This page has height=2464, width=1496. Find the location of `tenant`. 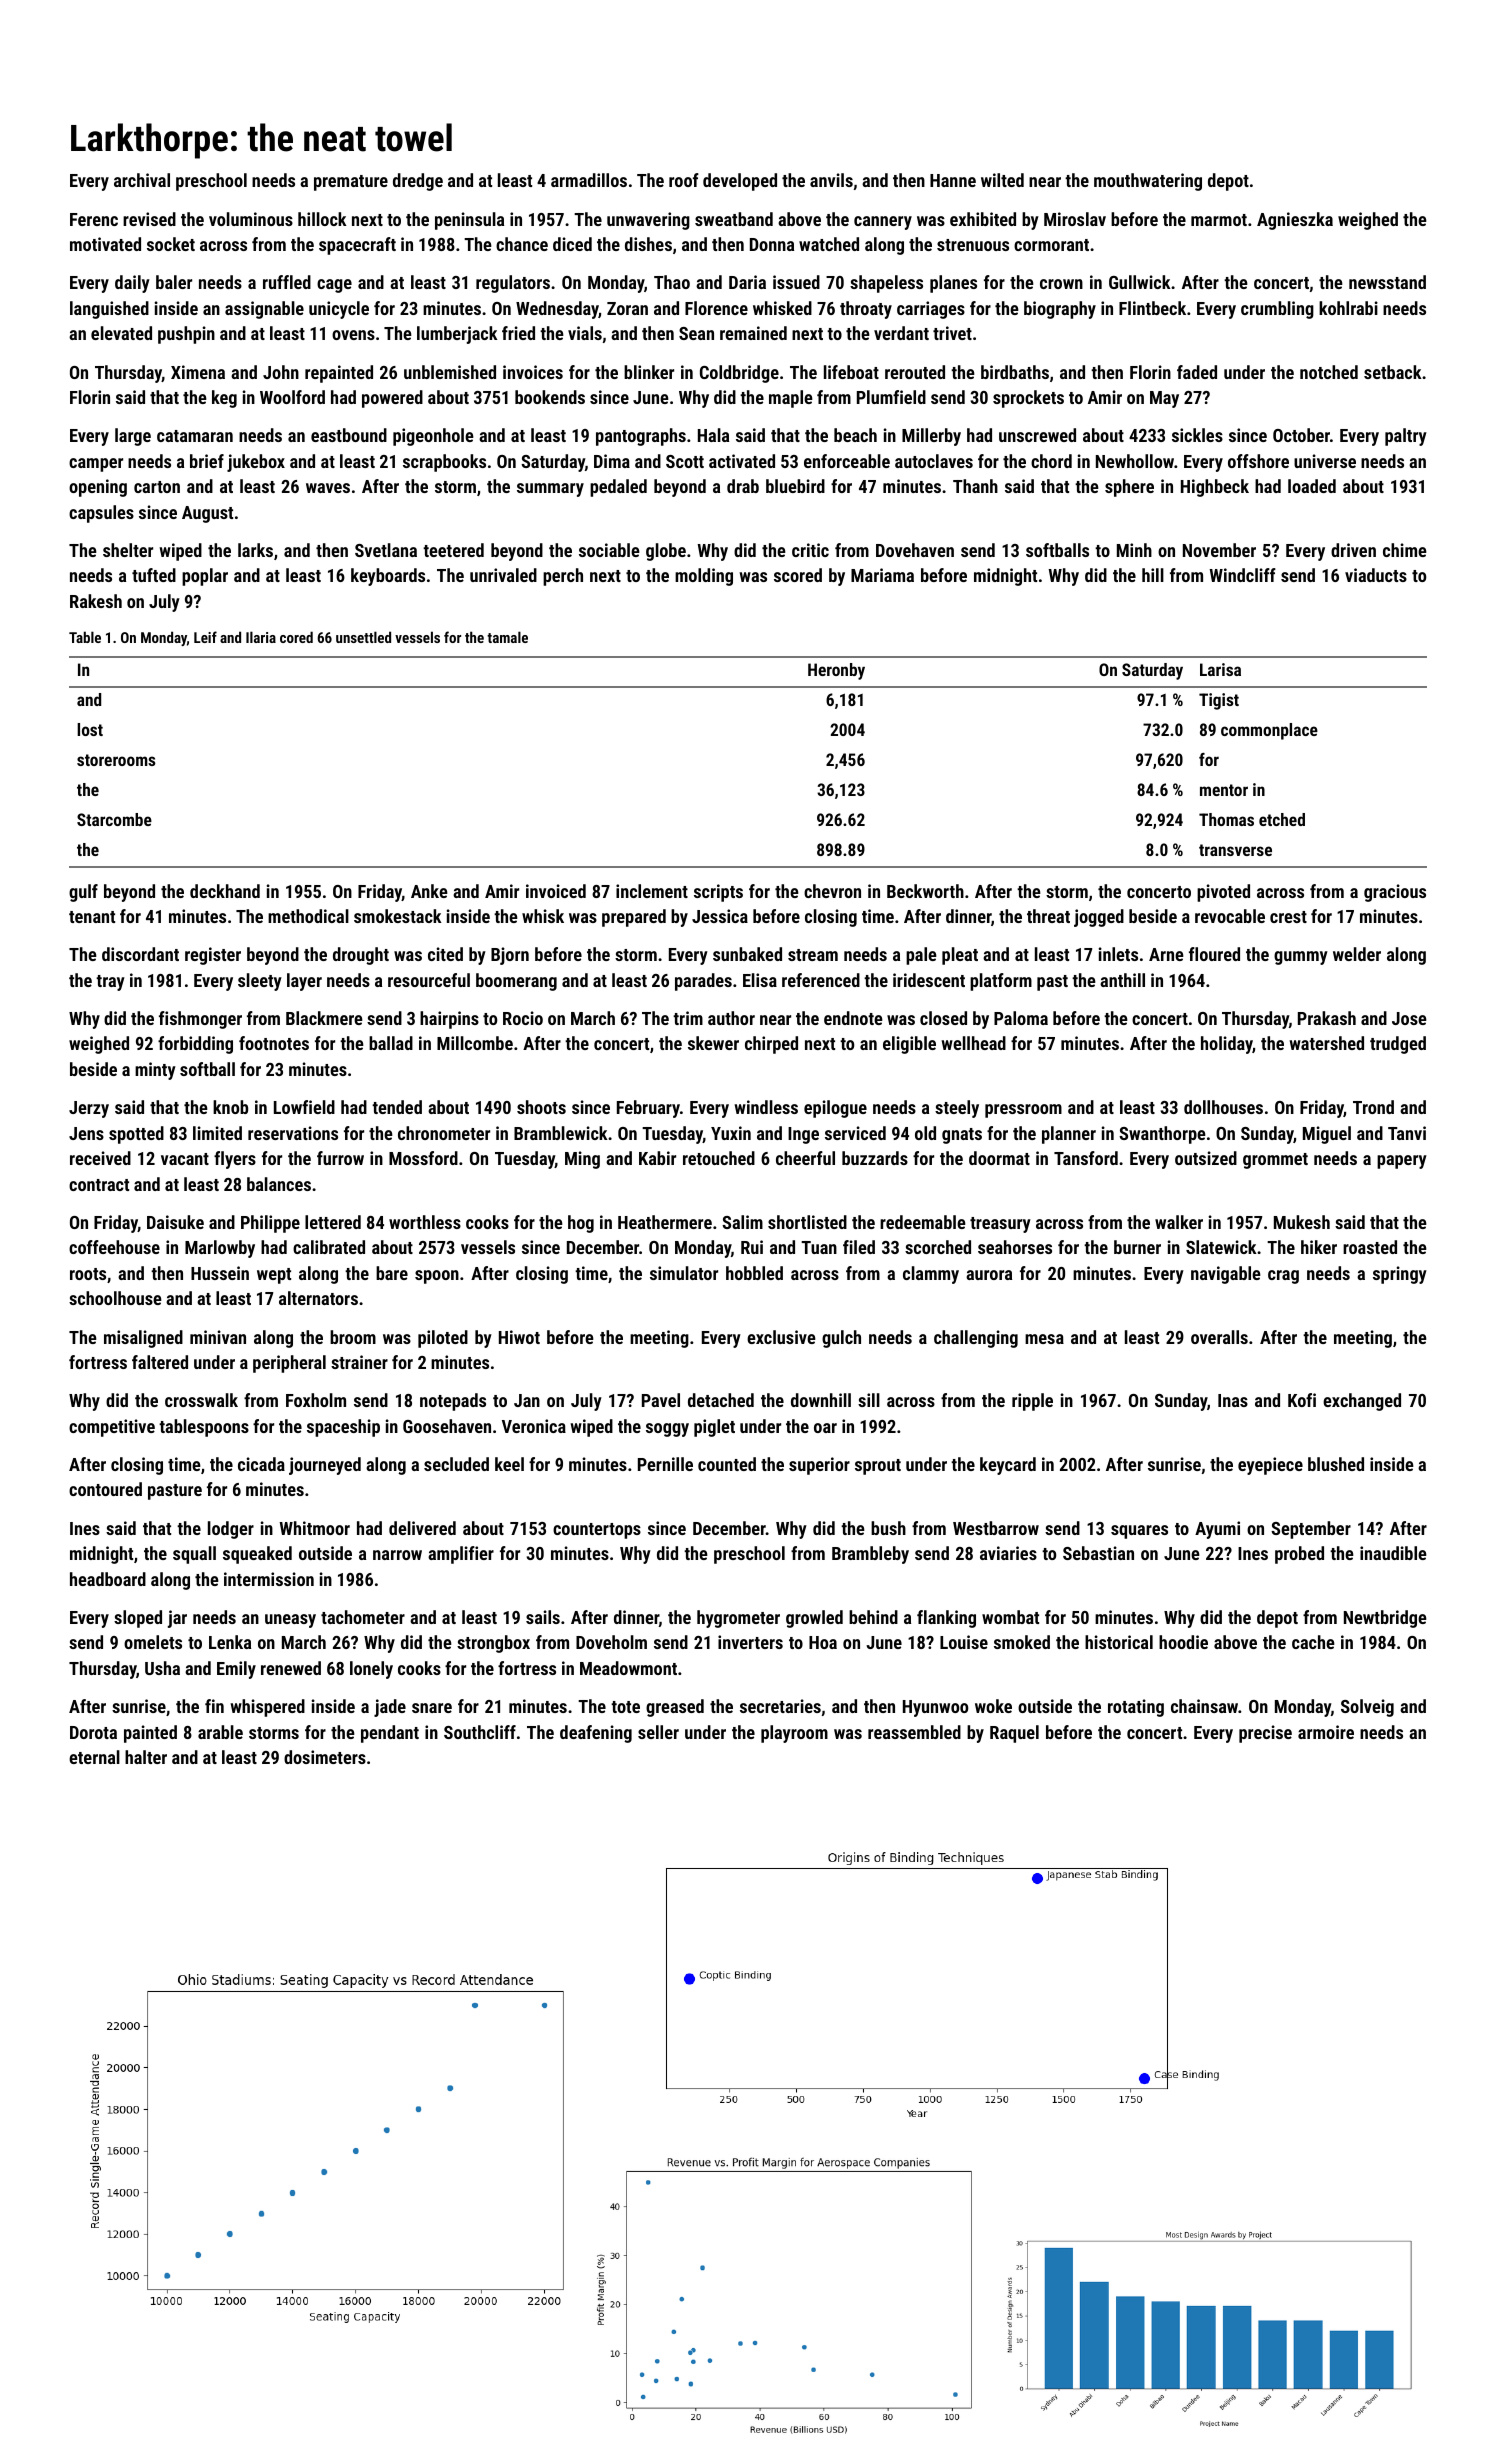

tenant is located at coordinates (92, 917).
